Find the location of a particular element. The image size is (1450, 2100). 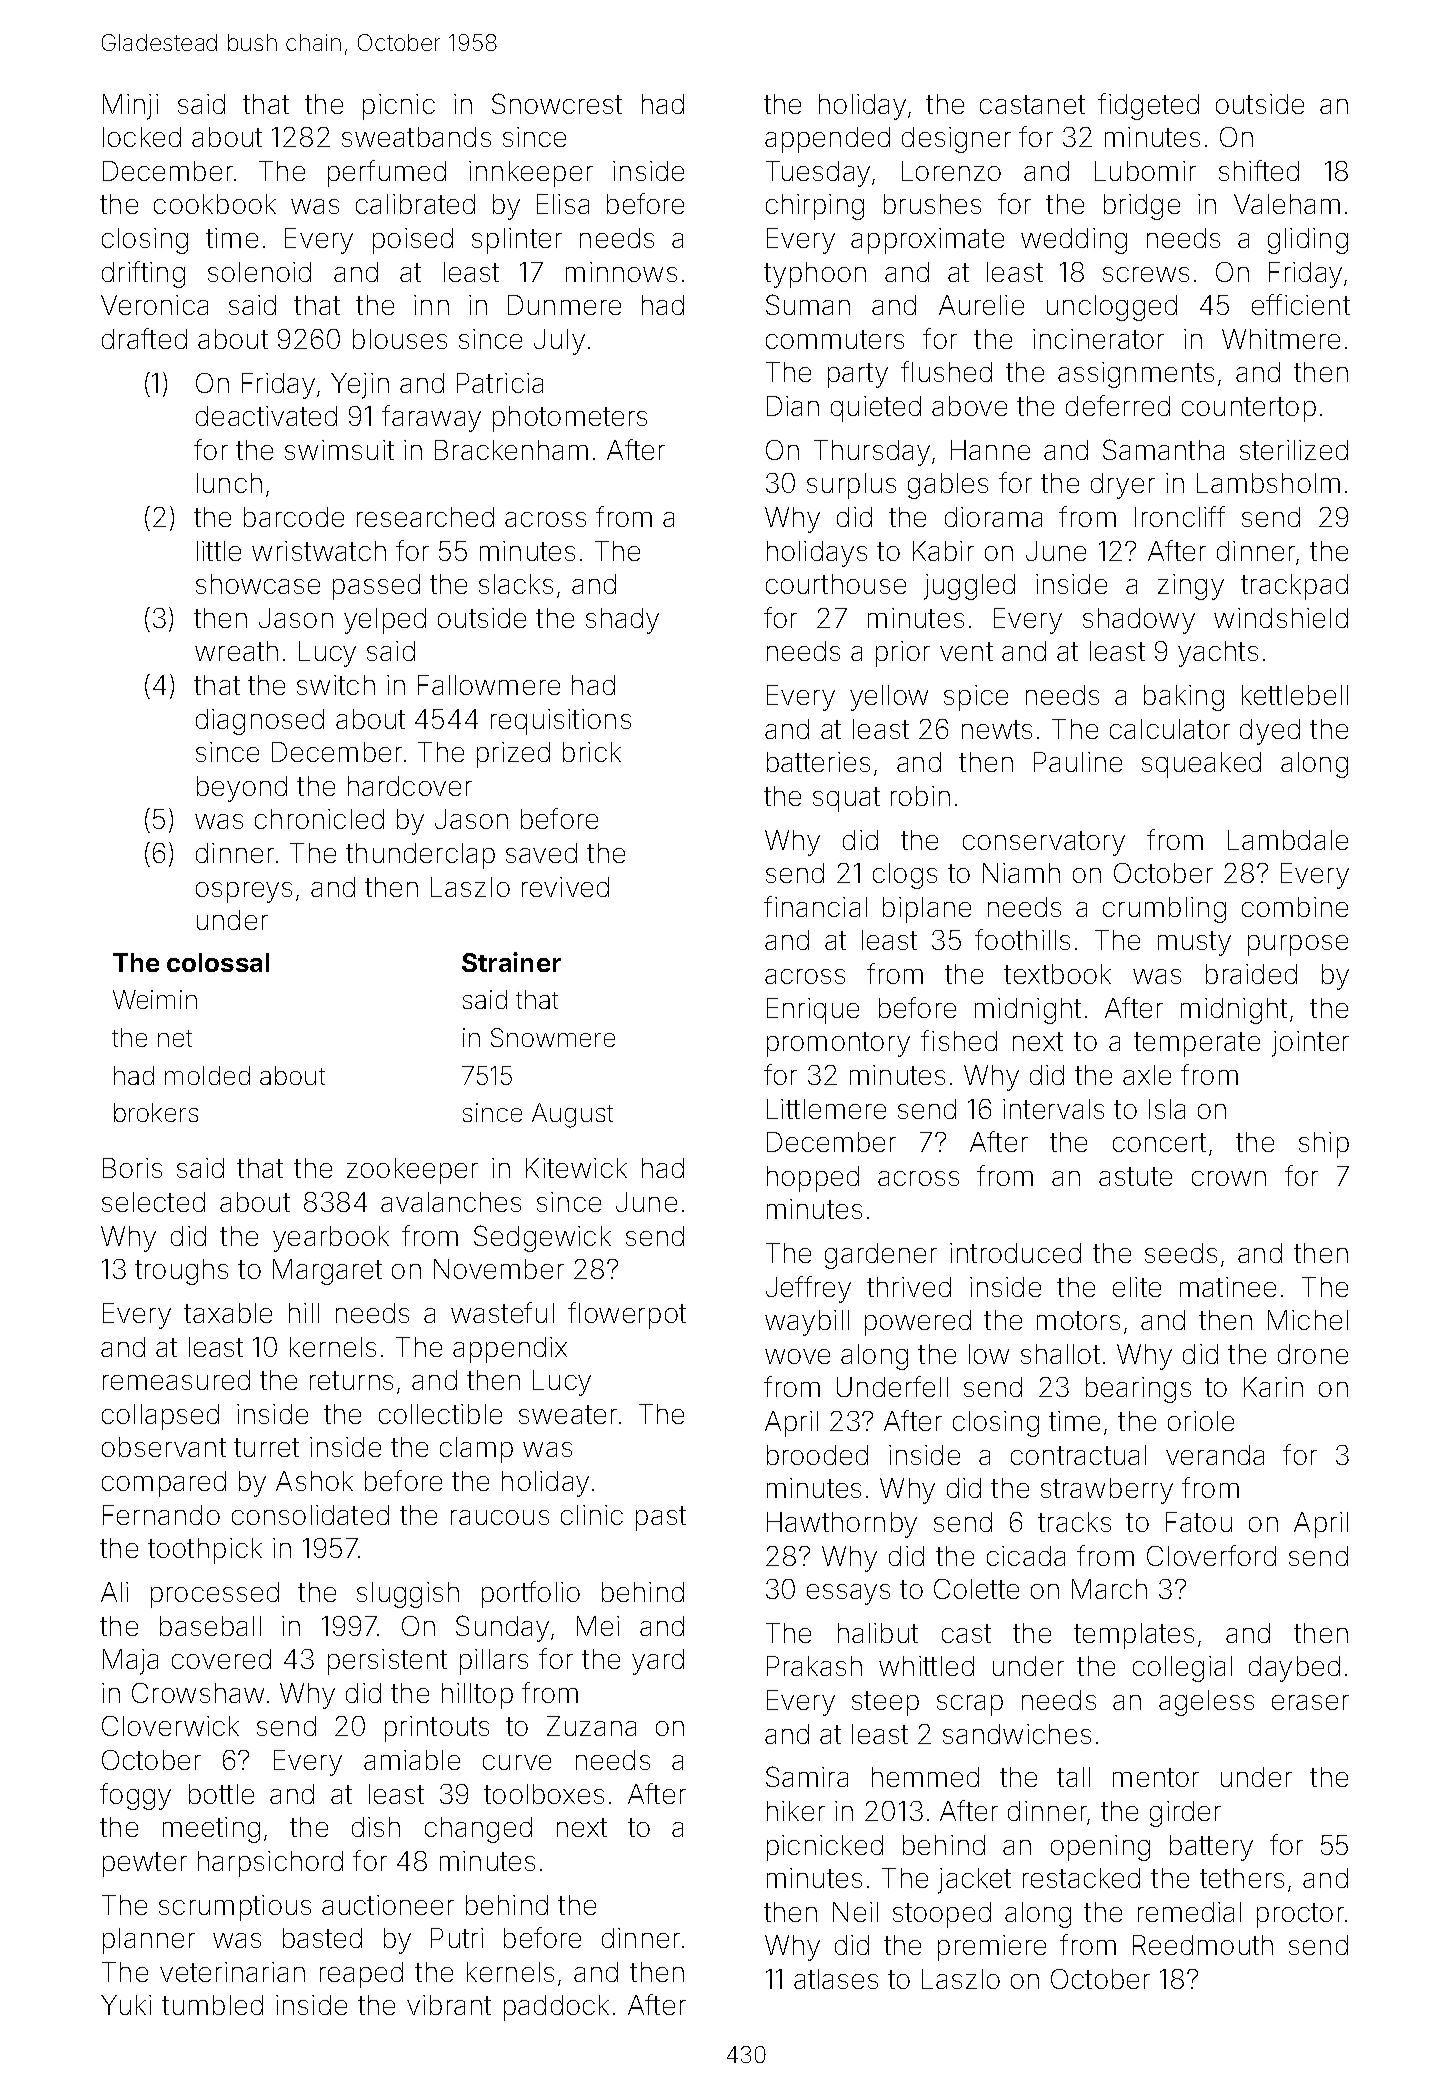

flowerpot is located at coordinates (627, 1315).
